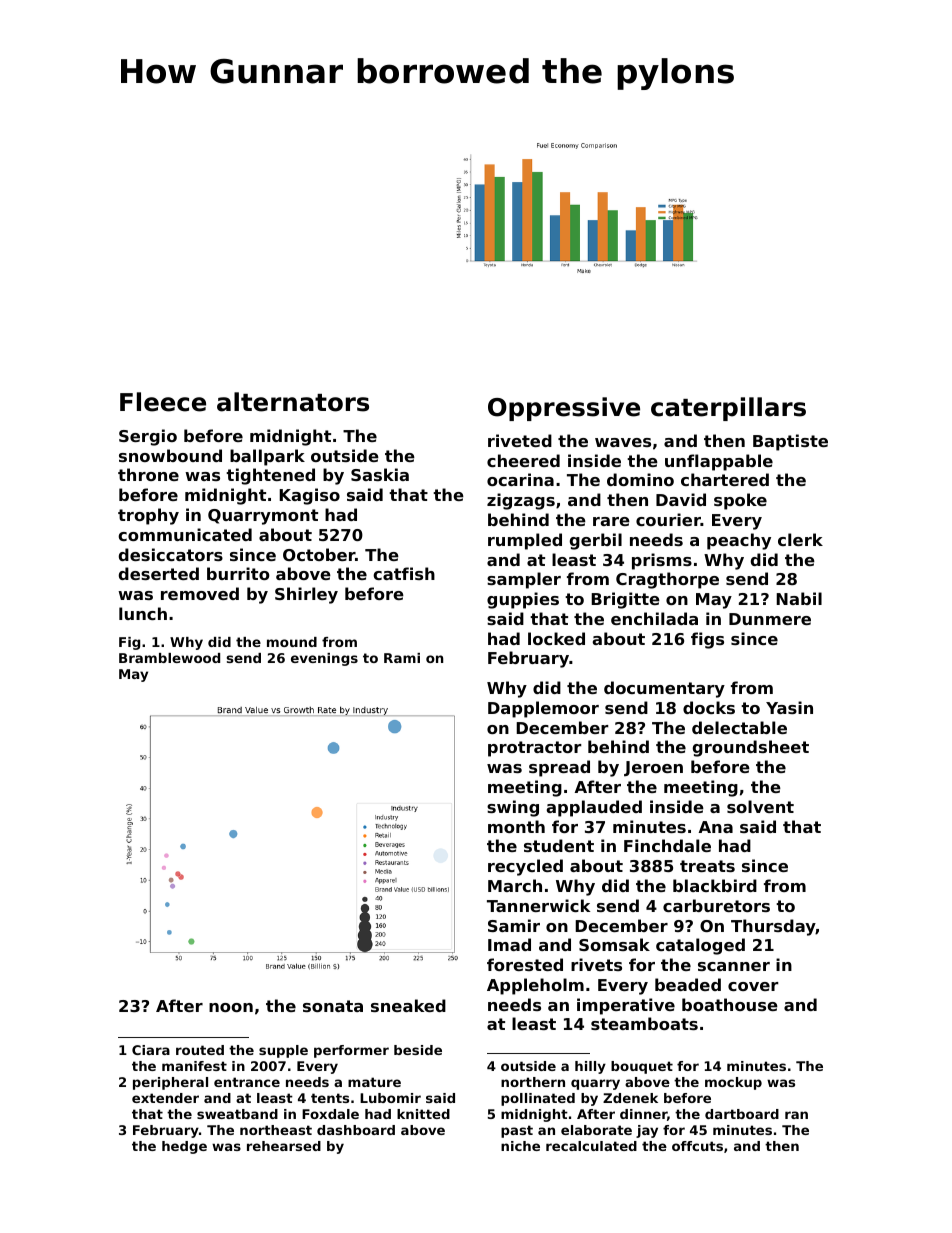 The width and height of the image is (952, 1233). I want to click on Kagiso, so click(309, 496).
